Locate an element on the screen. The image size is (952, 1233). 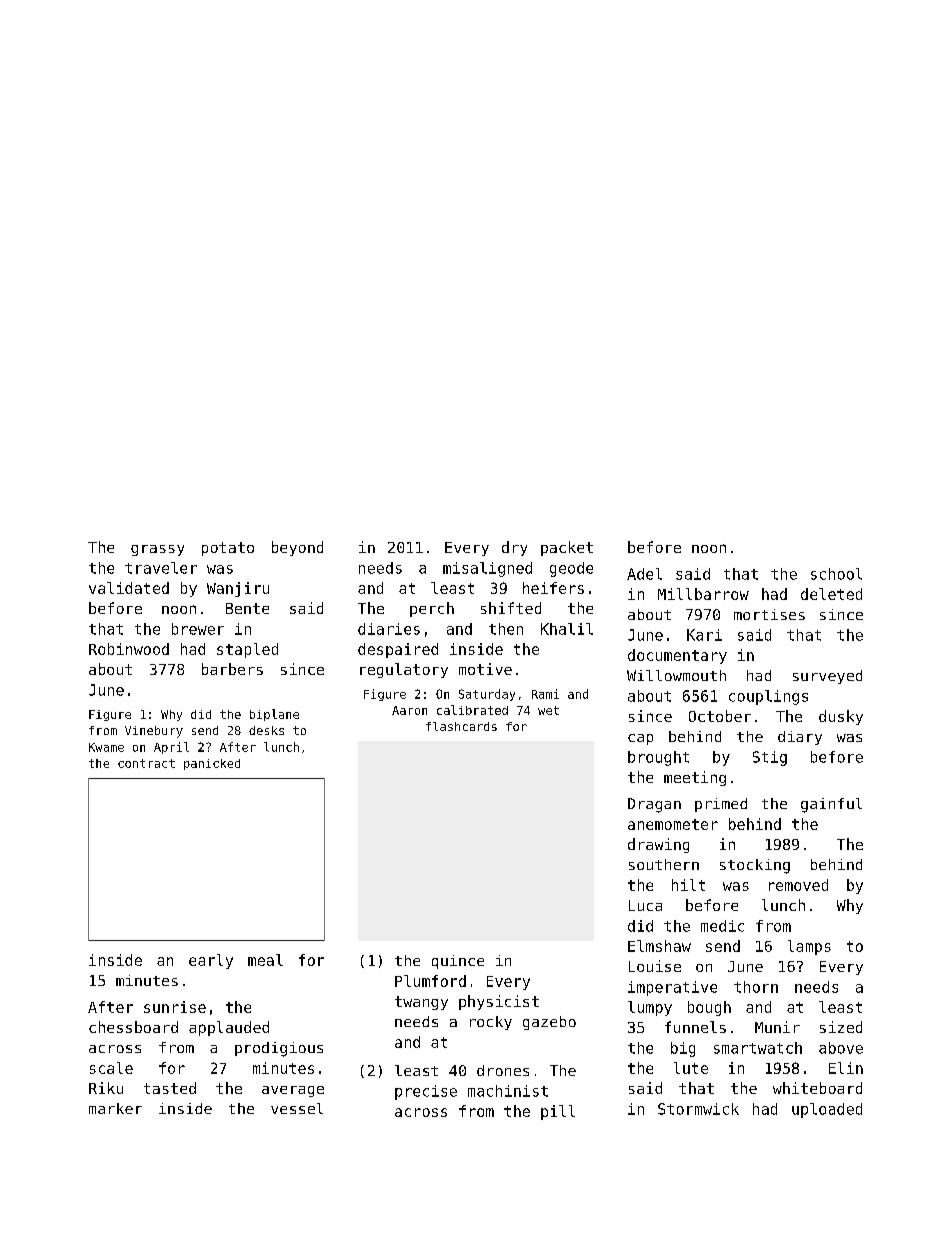
mortises is located at coordinates (769, 614).
